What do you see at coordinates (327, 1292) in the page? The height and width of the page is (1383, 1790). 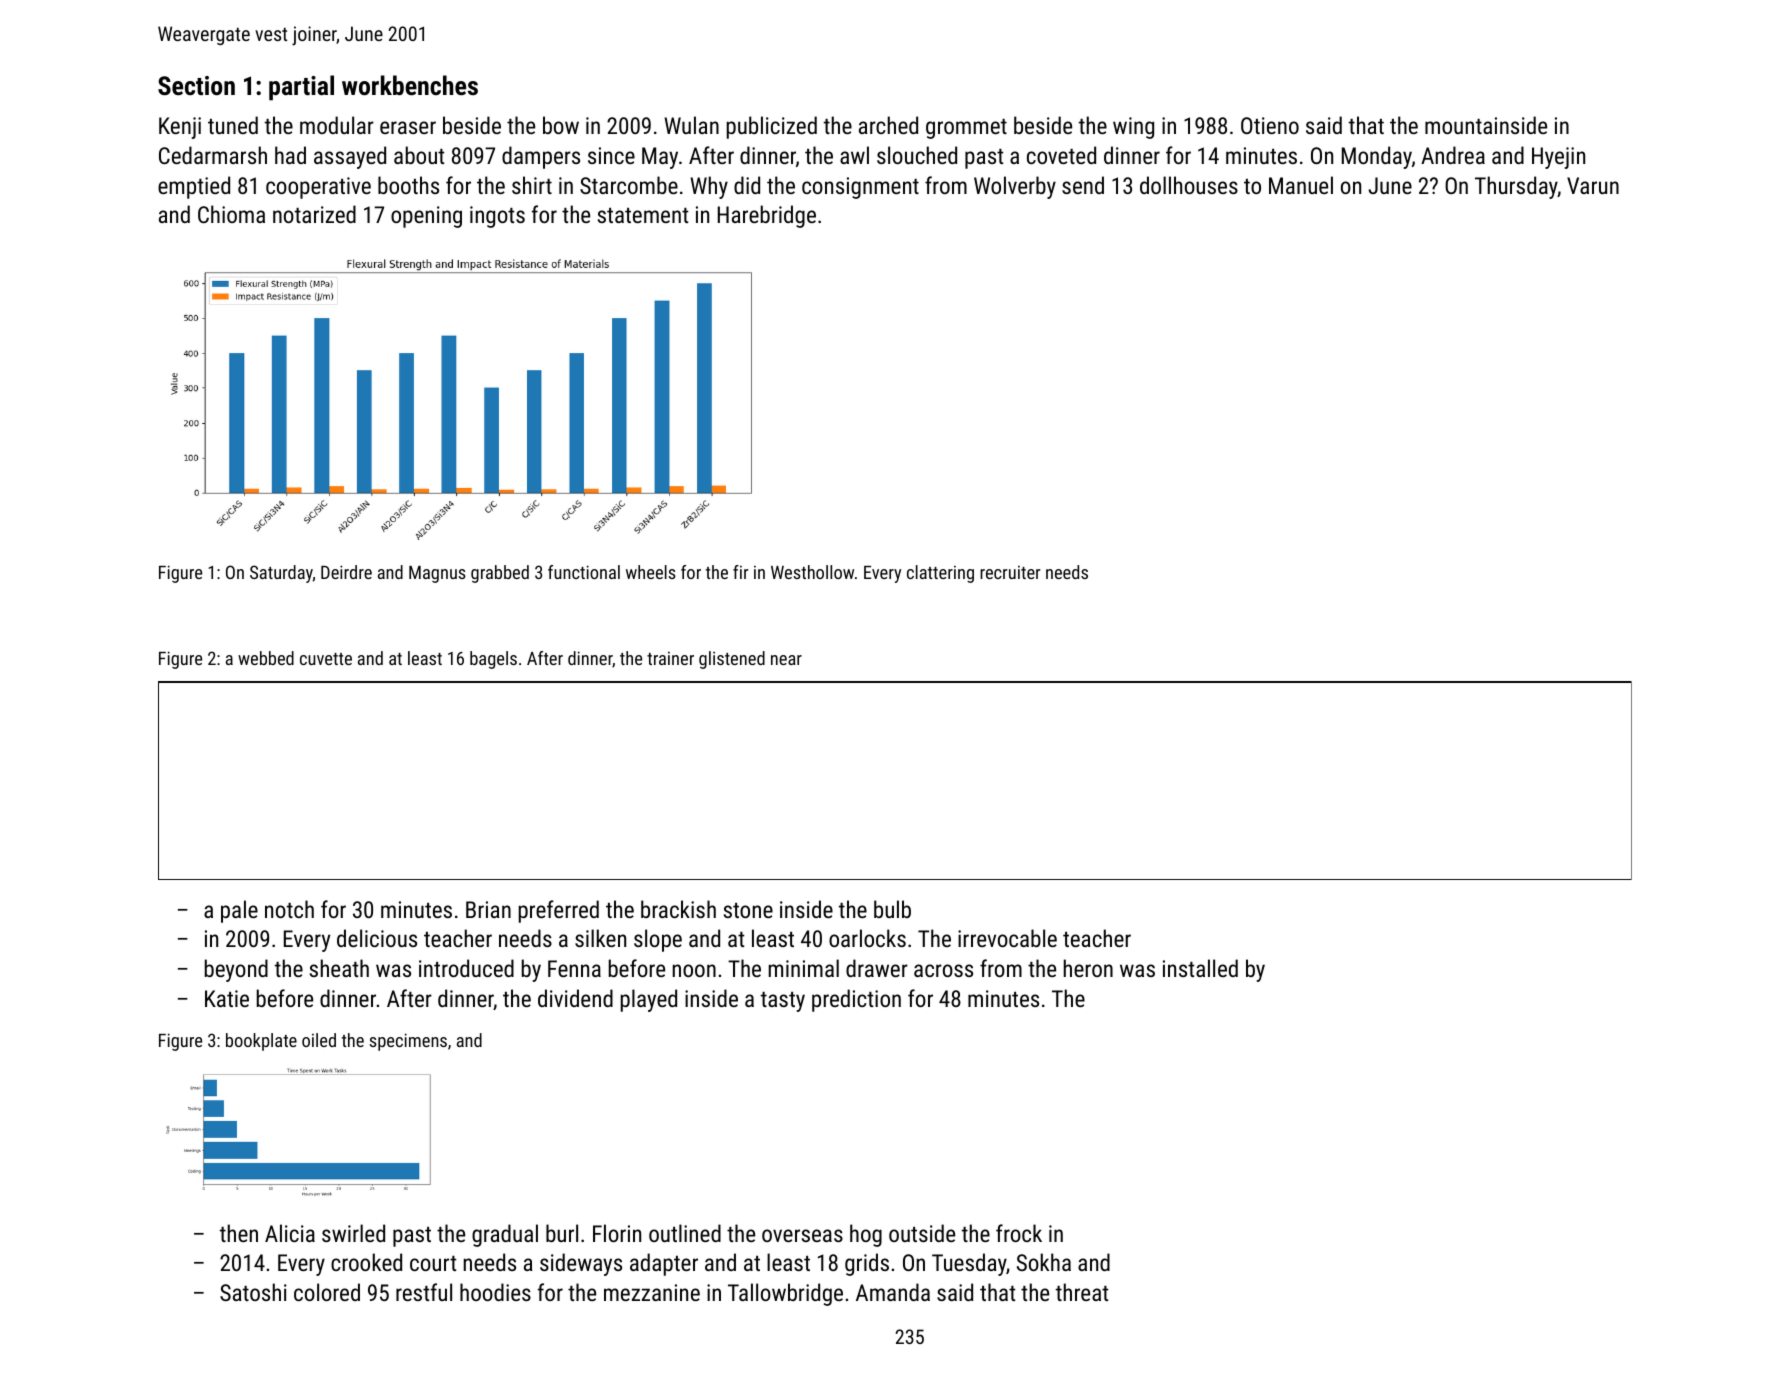 I see `colored` at bounding box center [327, 1292].
